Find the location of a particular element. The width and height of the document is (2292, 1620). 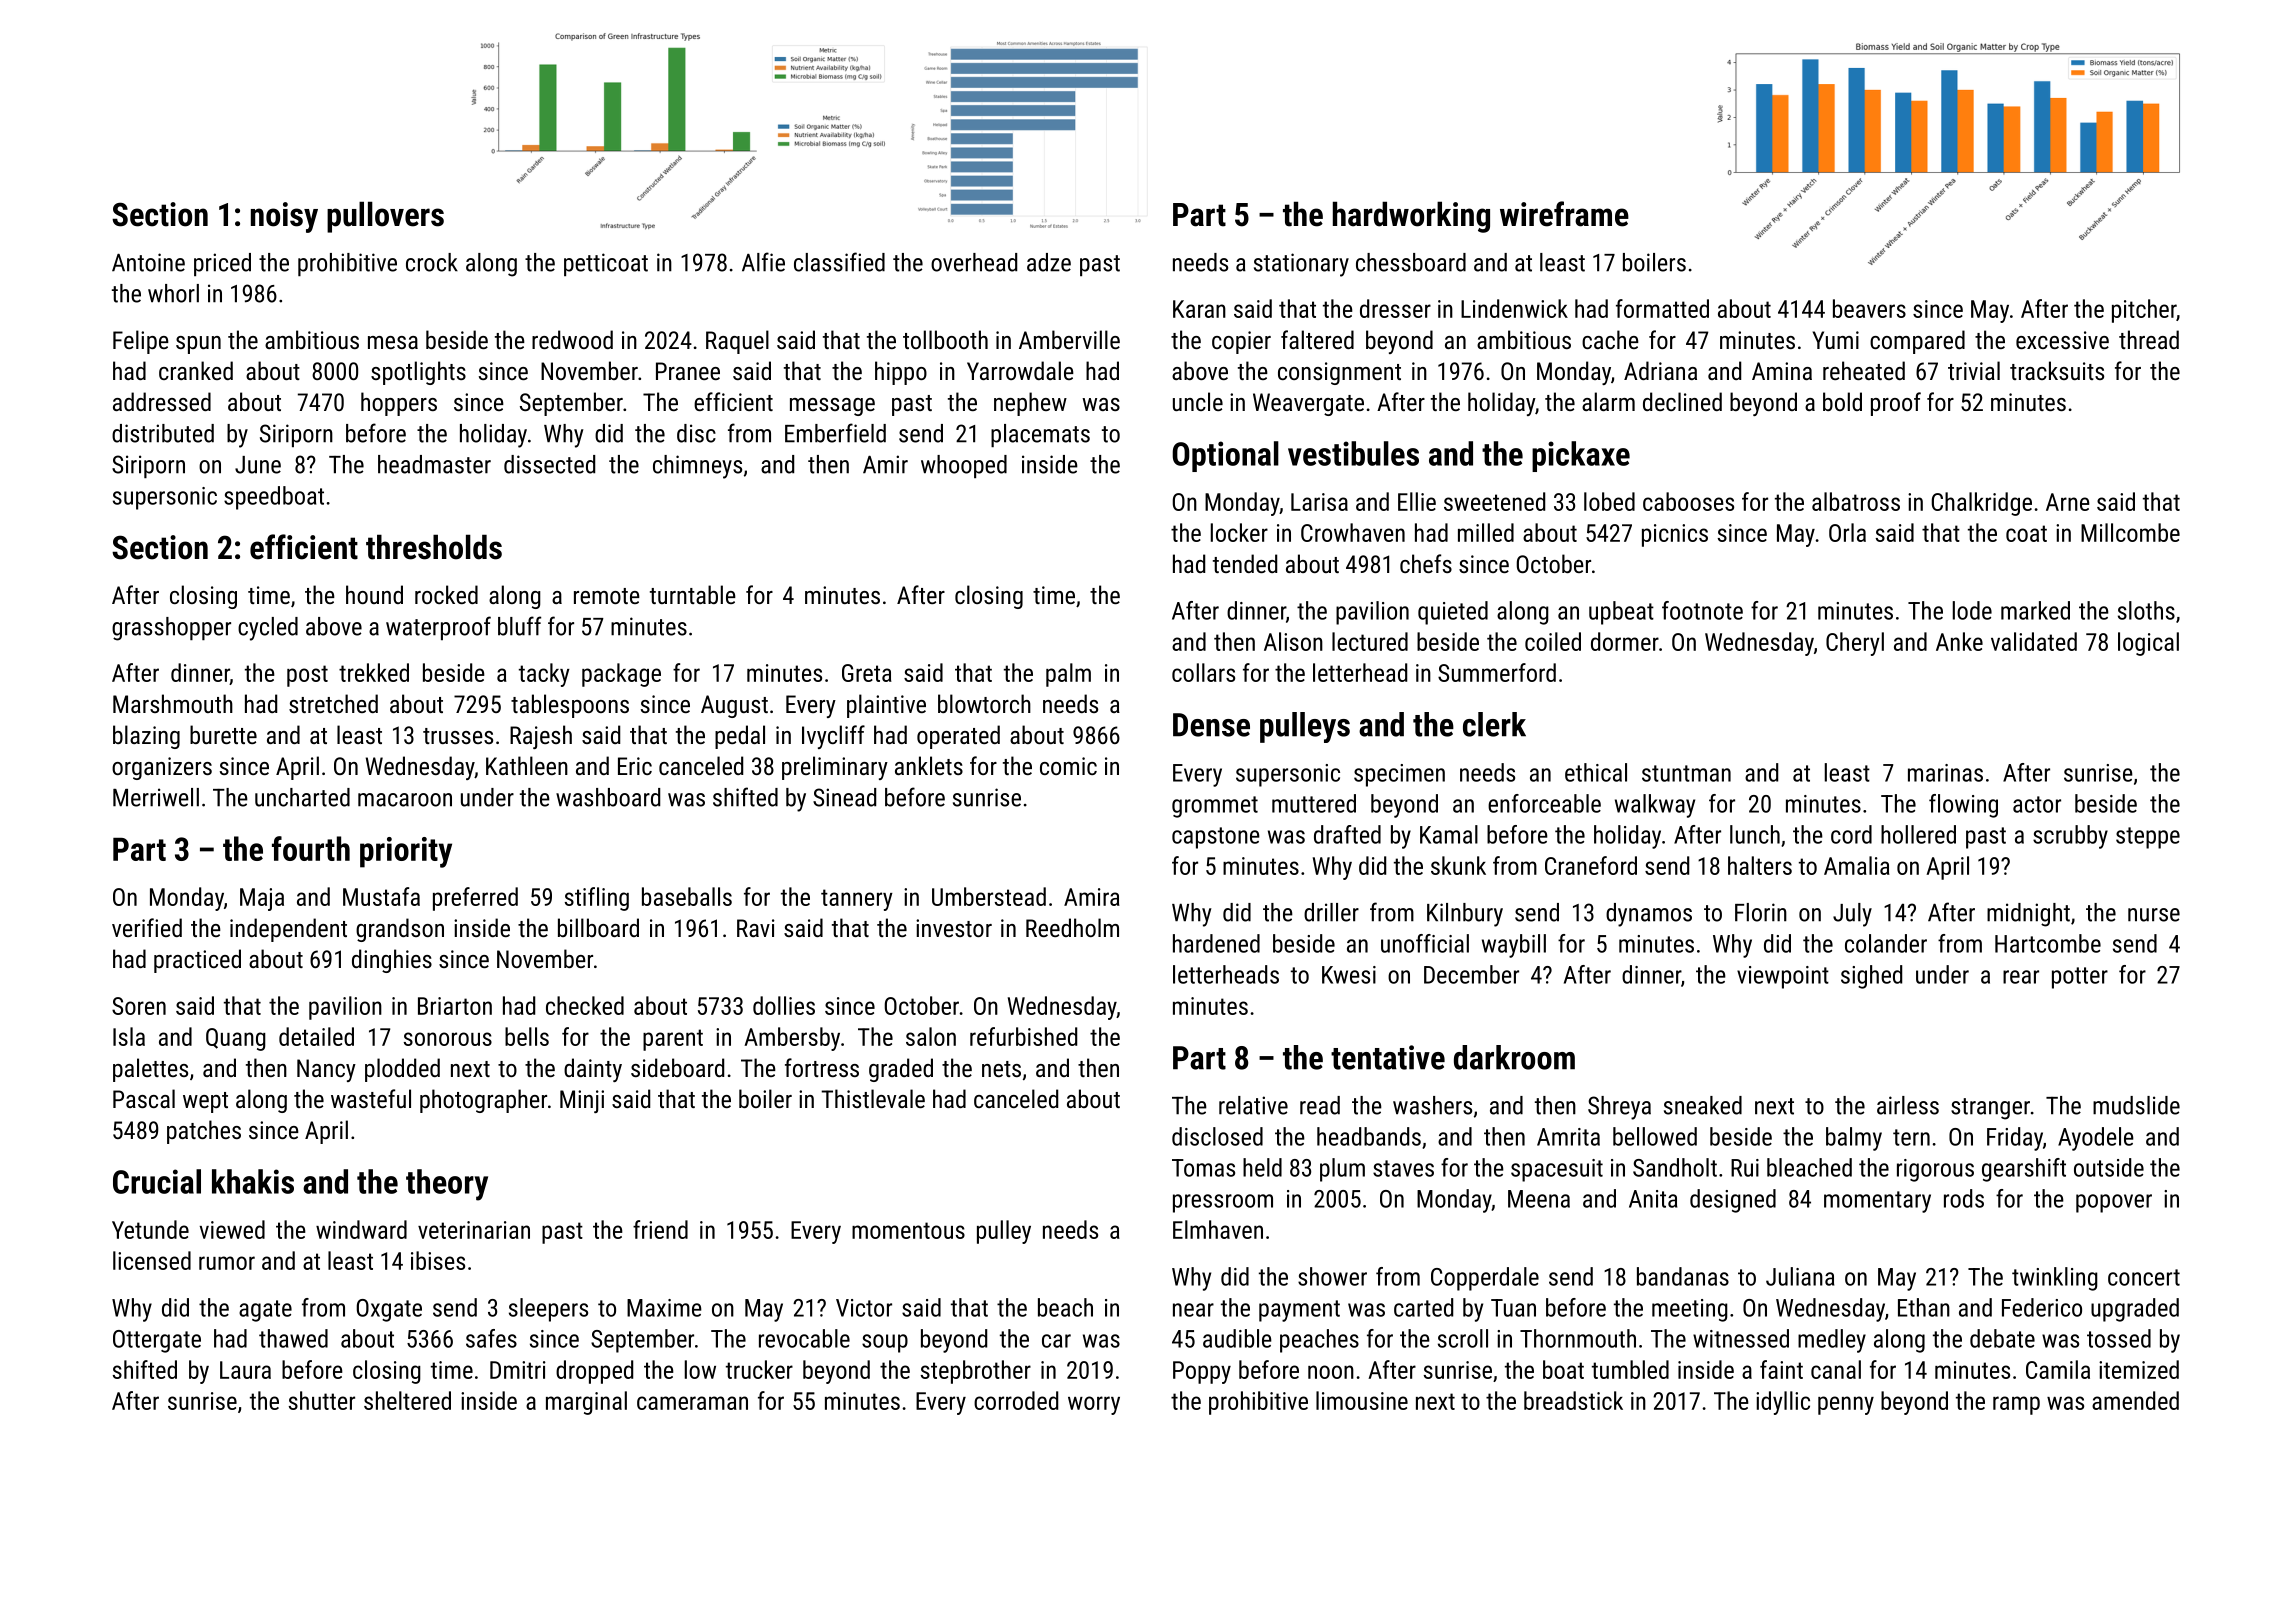

Isla is located at coordinates (129, 1036).
